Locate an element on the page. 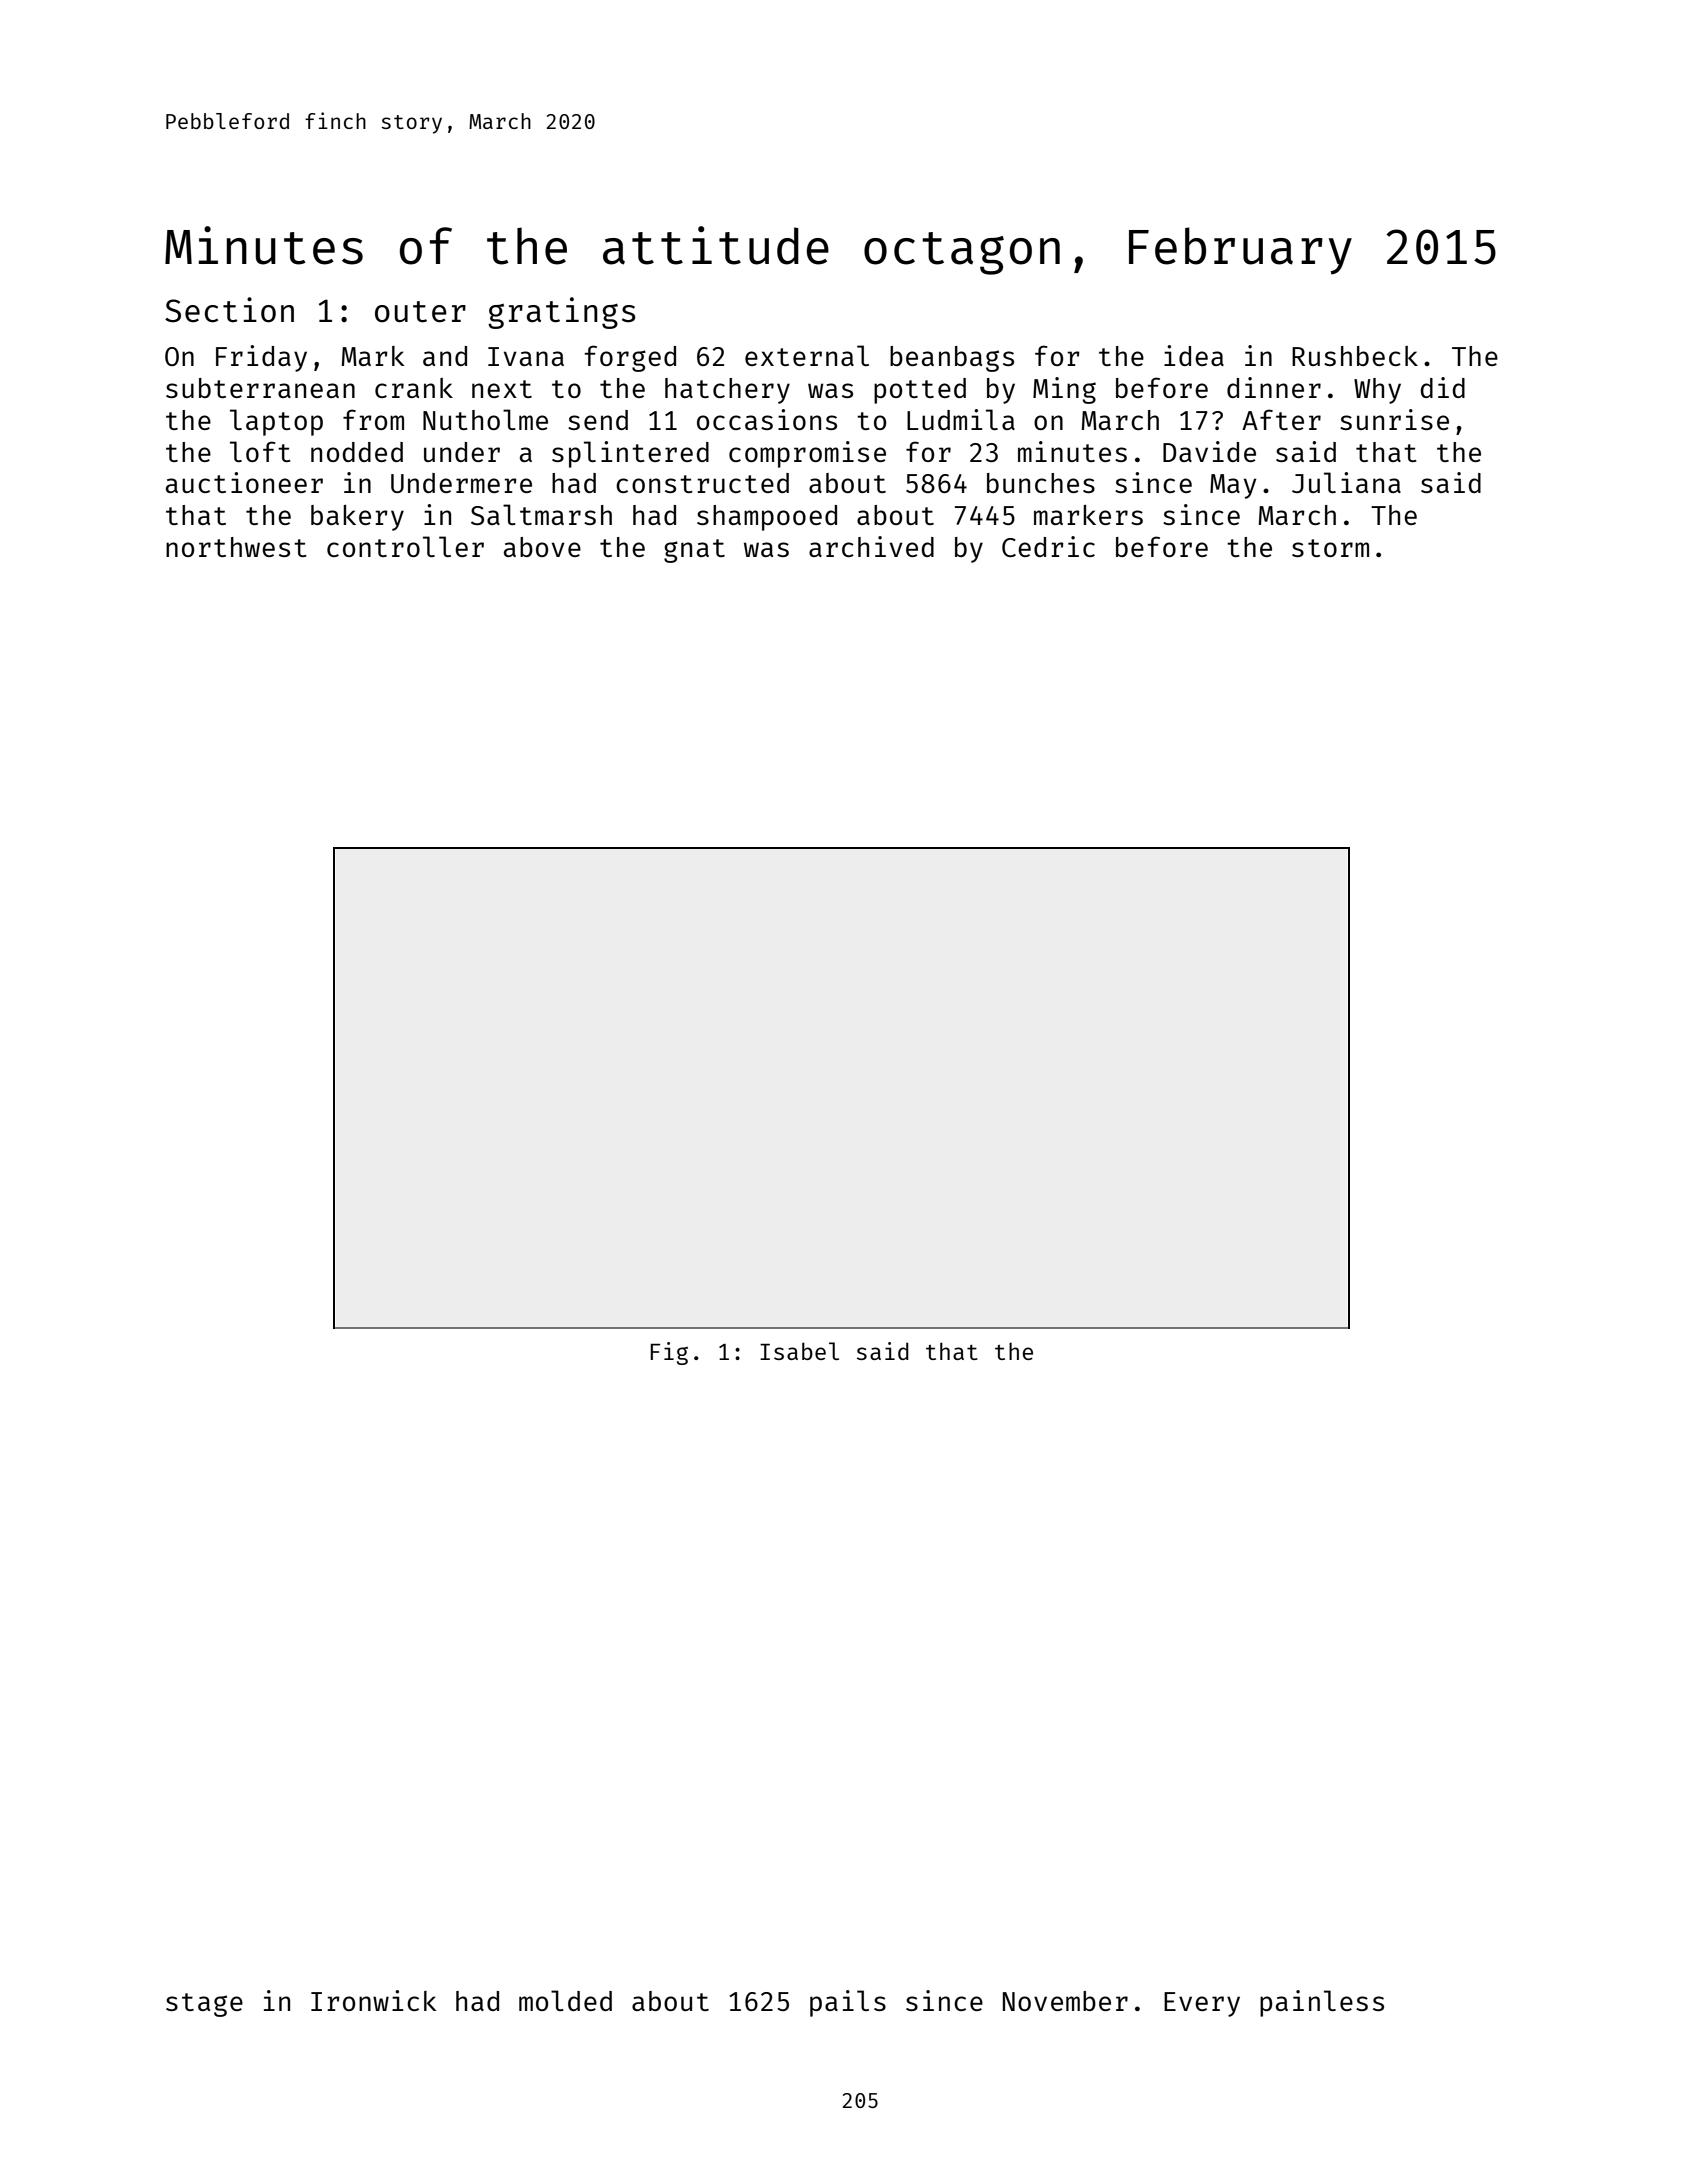 The height and width of the page is (2178, 1683). controller is located at coordinates (405, 546).
